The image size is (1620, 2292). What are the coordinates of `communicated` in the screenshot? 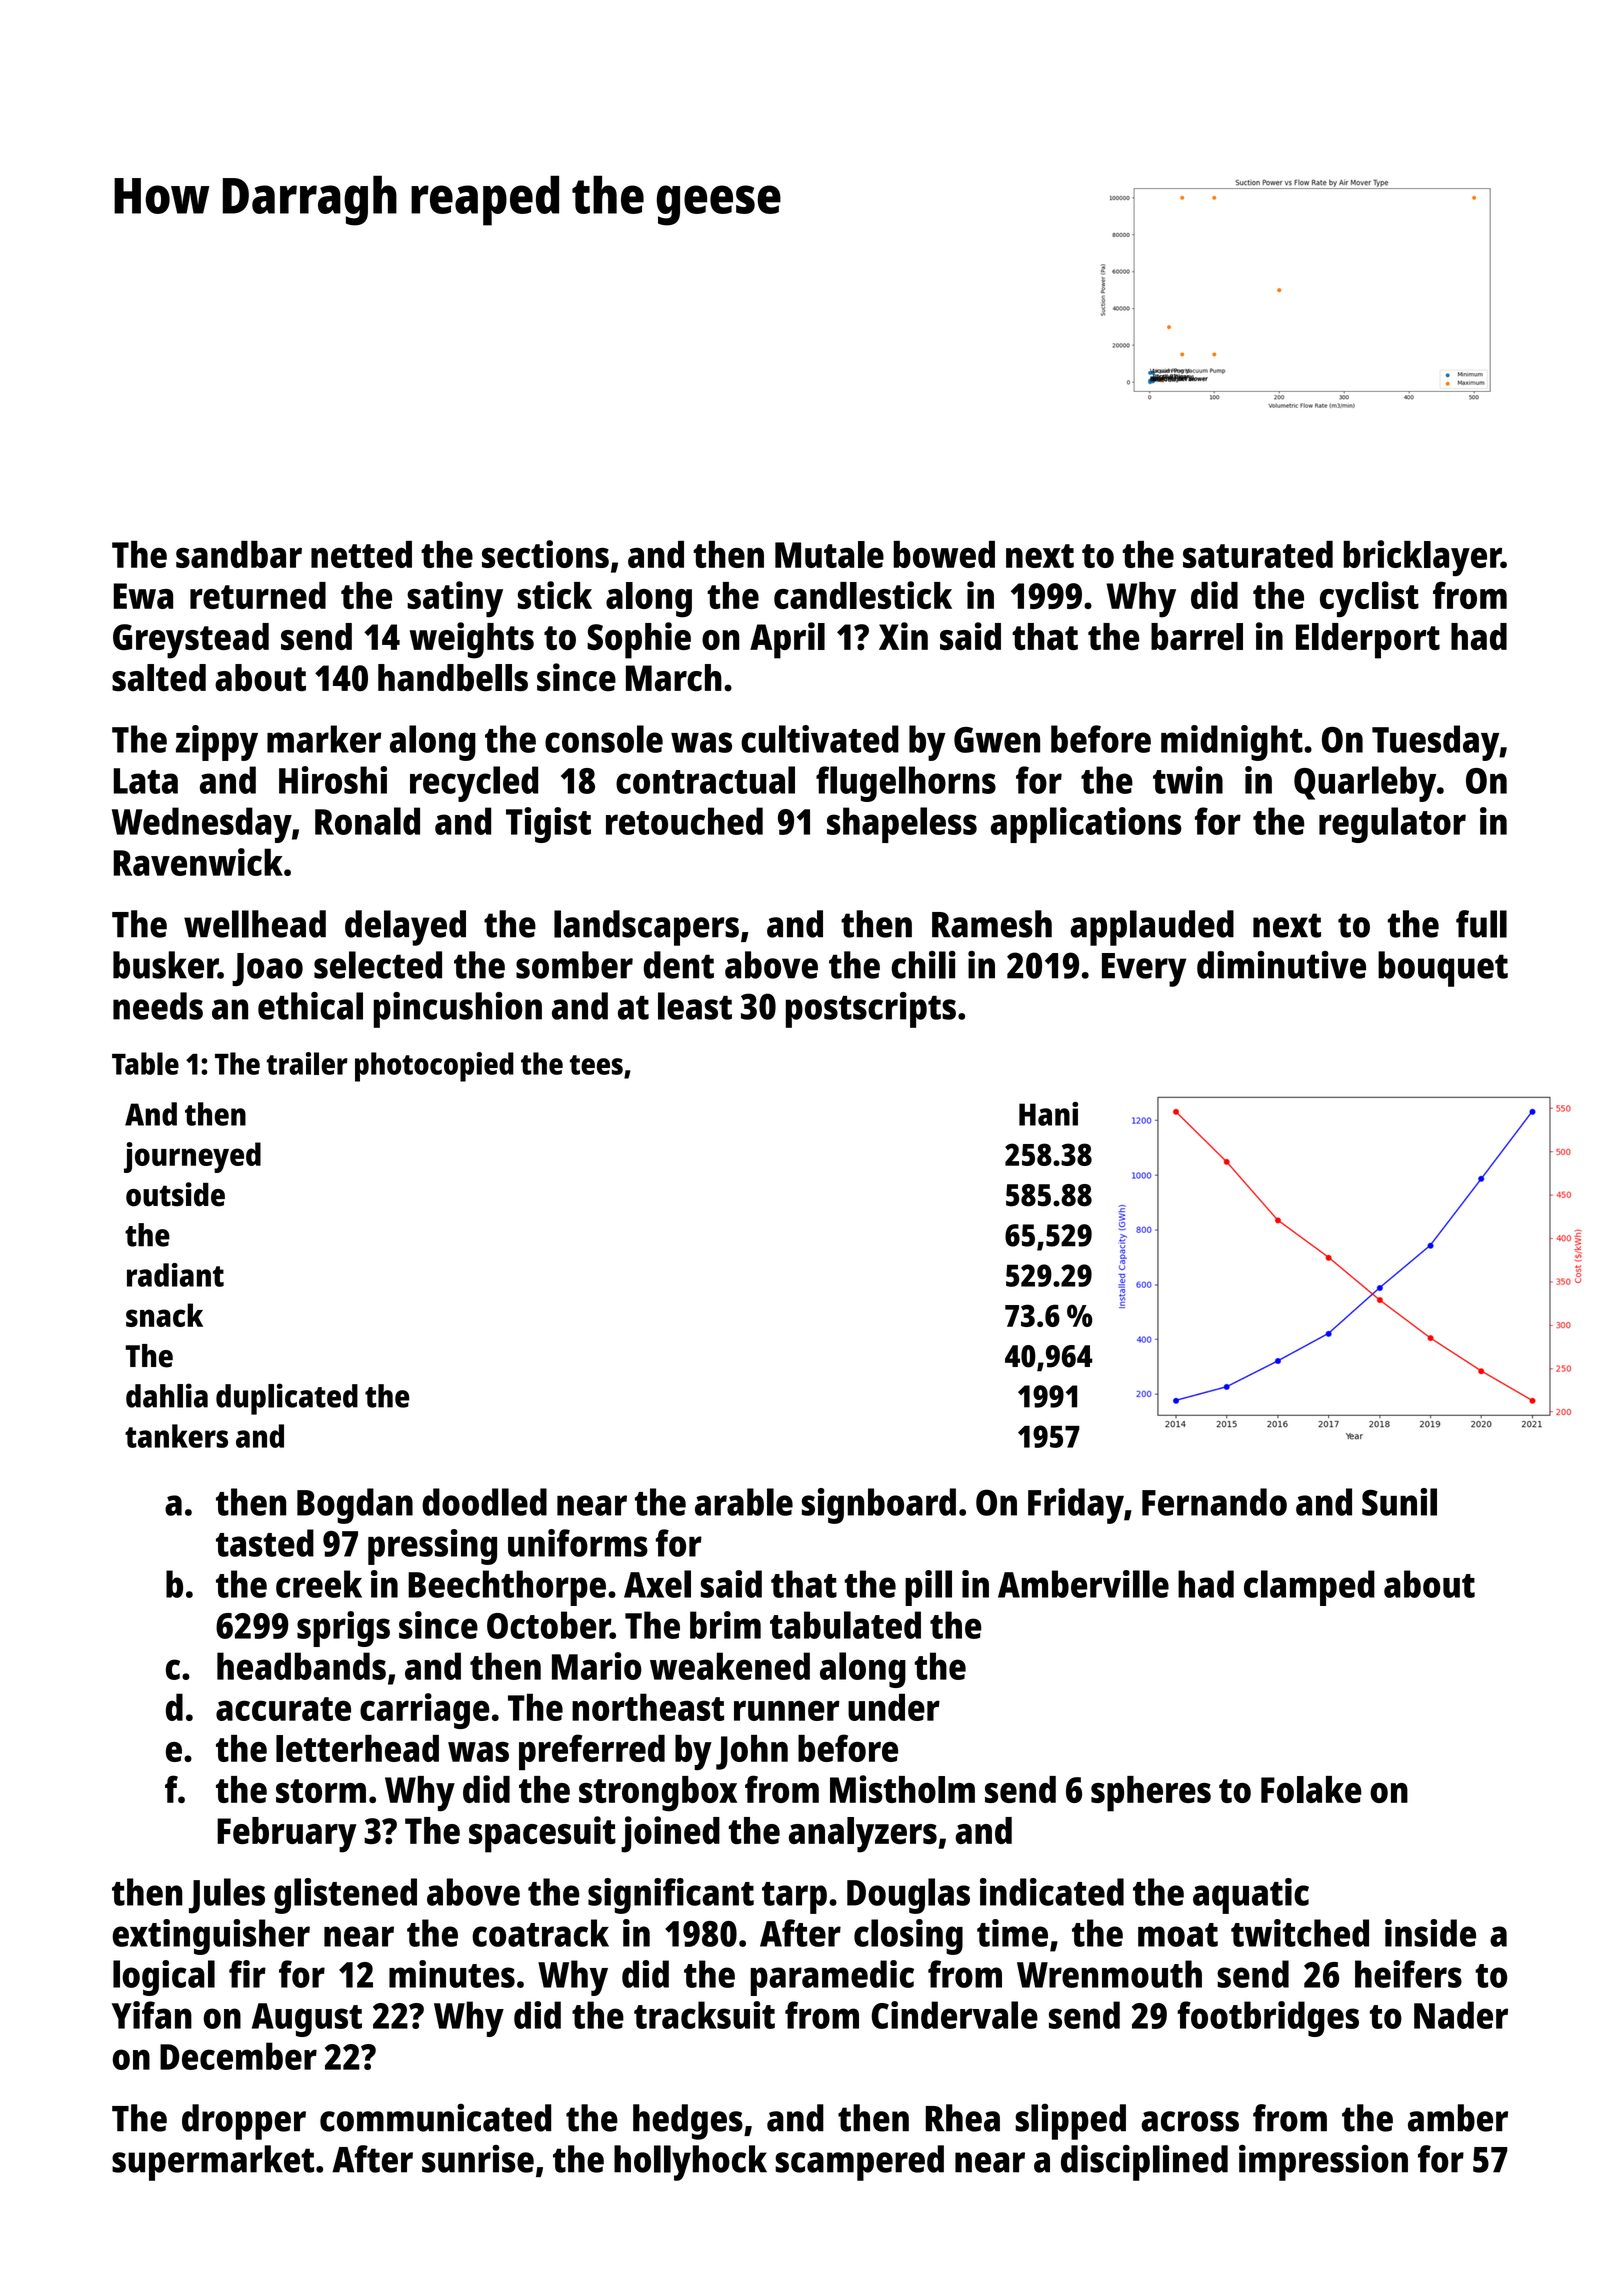 It's located at (435, 2117).
